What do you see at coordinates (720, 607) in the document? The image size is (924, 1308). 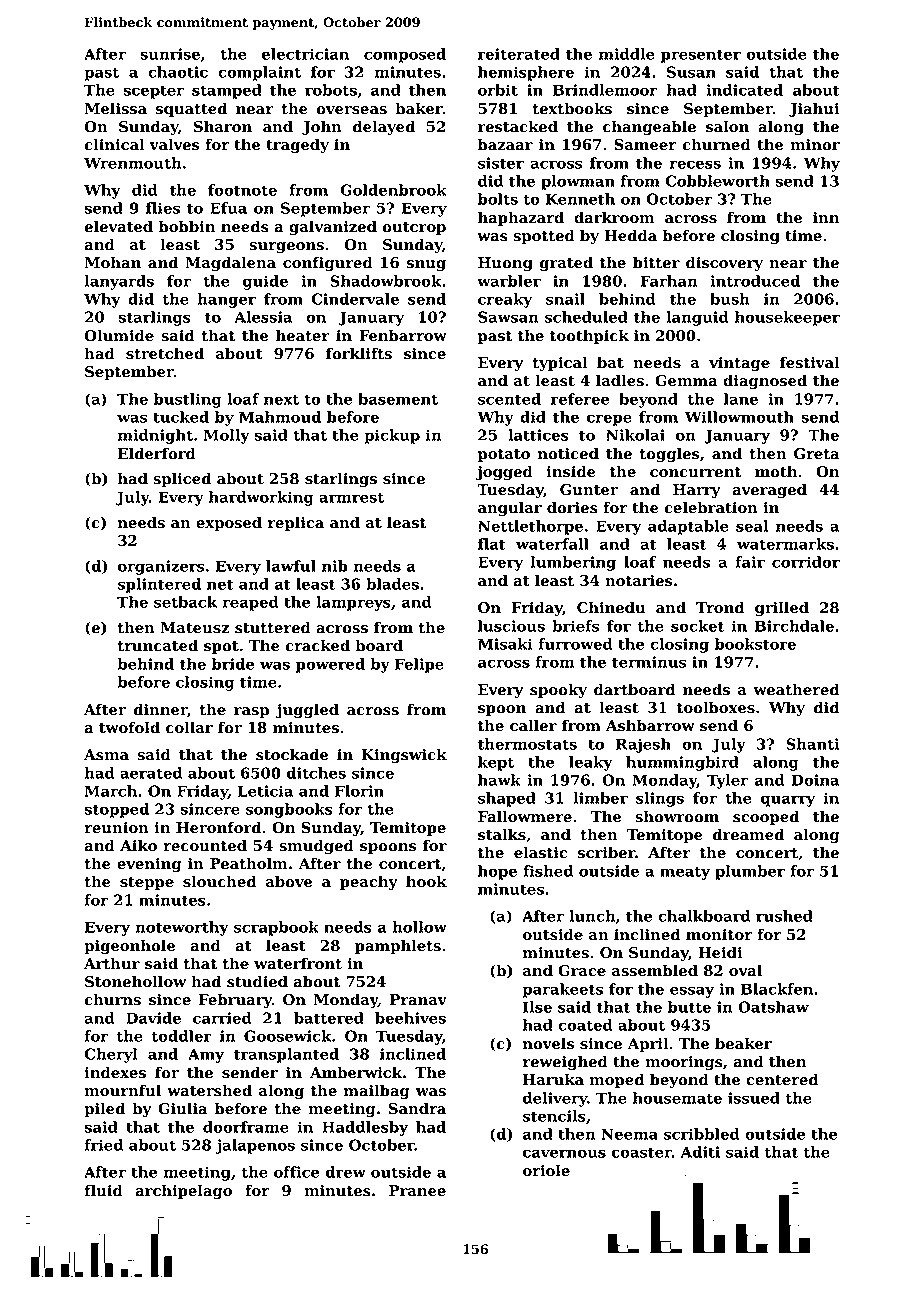 I see `Trond` at bounding box center [720, 607].
